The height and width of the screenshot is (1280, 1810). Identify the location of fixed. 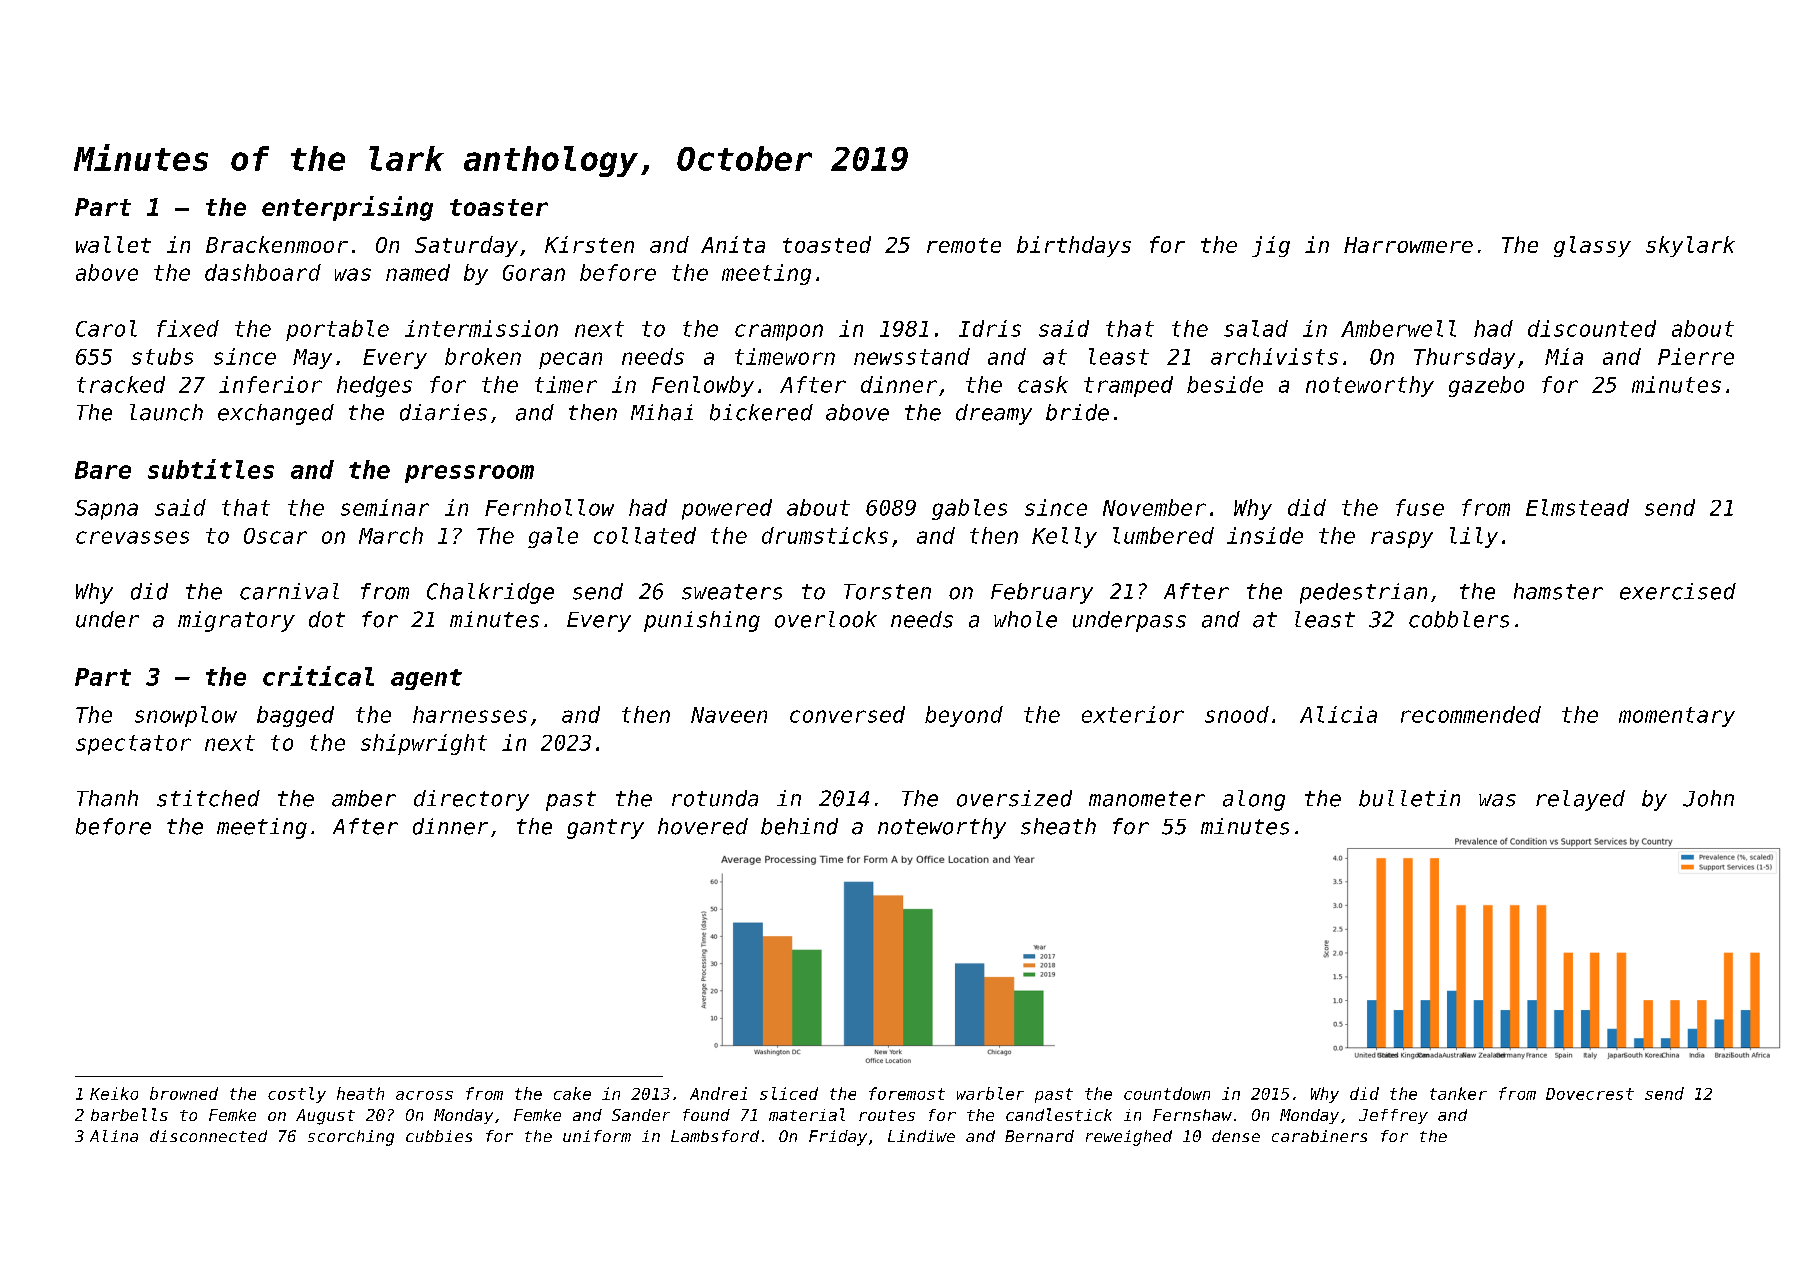
(188, 328).
